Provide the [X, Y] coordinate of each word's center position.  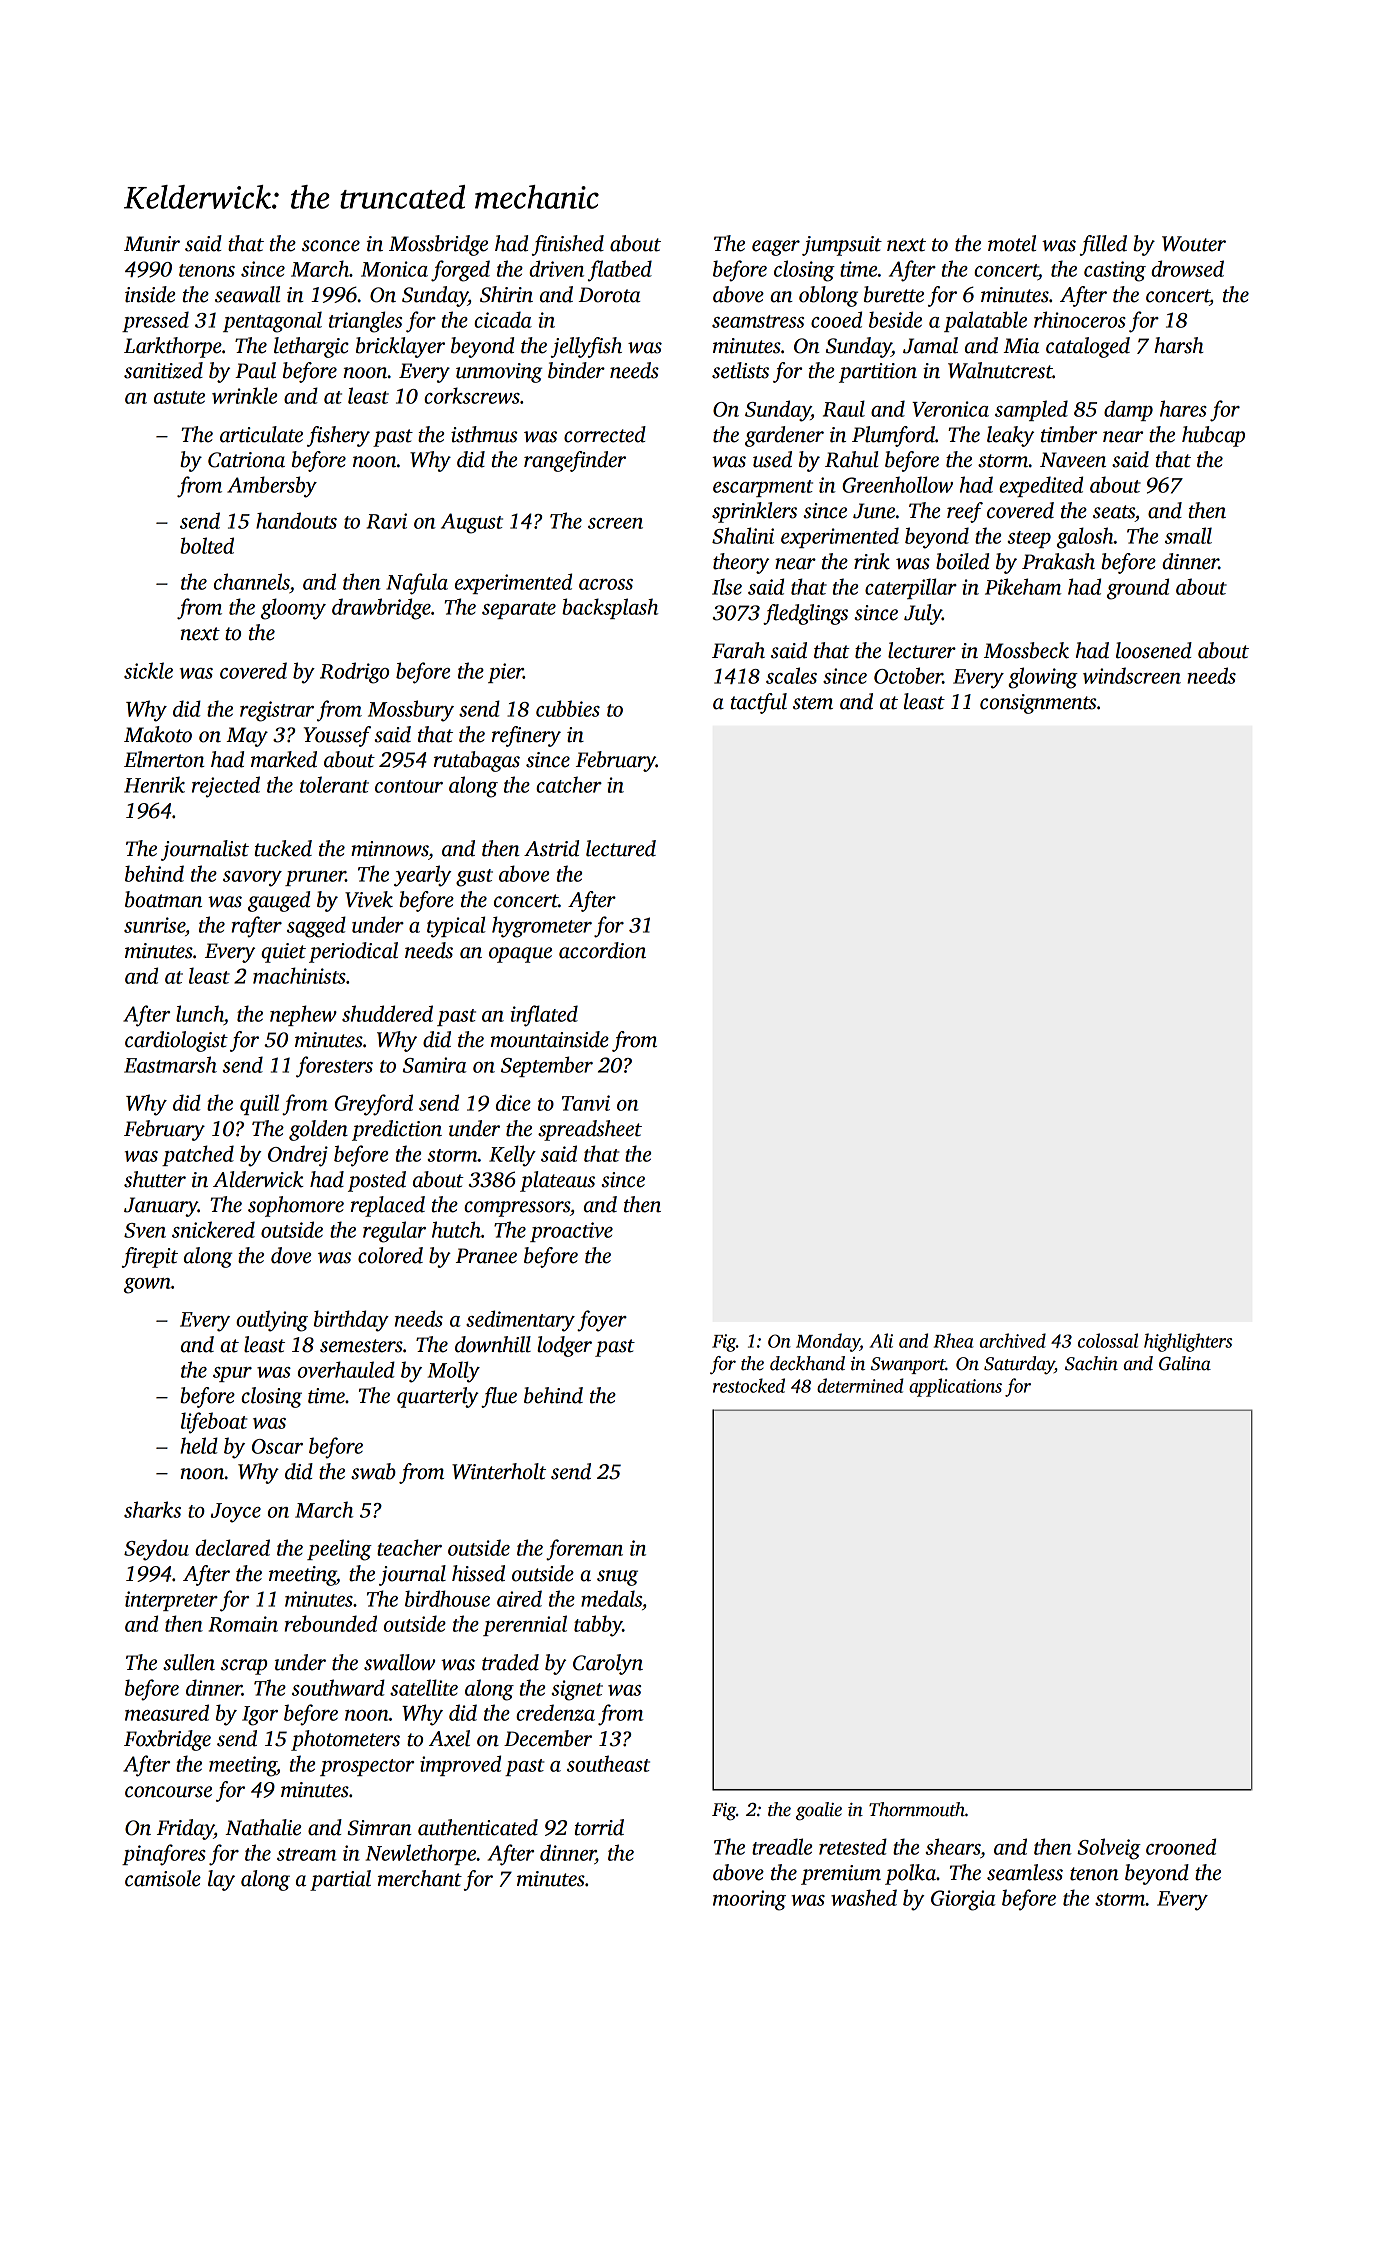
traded [510, 1662]
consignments [1038, 704]
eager [776, 248]
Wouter [1194, 244]
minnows [389, 849]
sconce [331, 246]
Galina [1185, 1363]
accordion [602, 950]
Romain [243, 1624]
